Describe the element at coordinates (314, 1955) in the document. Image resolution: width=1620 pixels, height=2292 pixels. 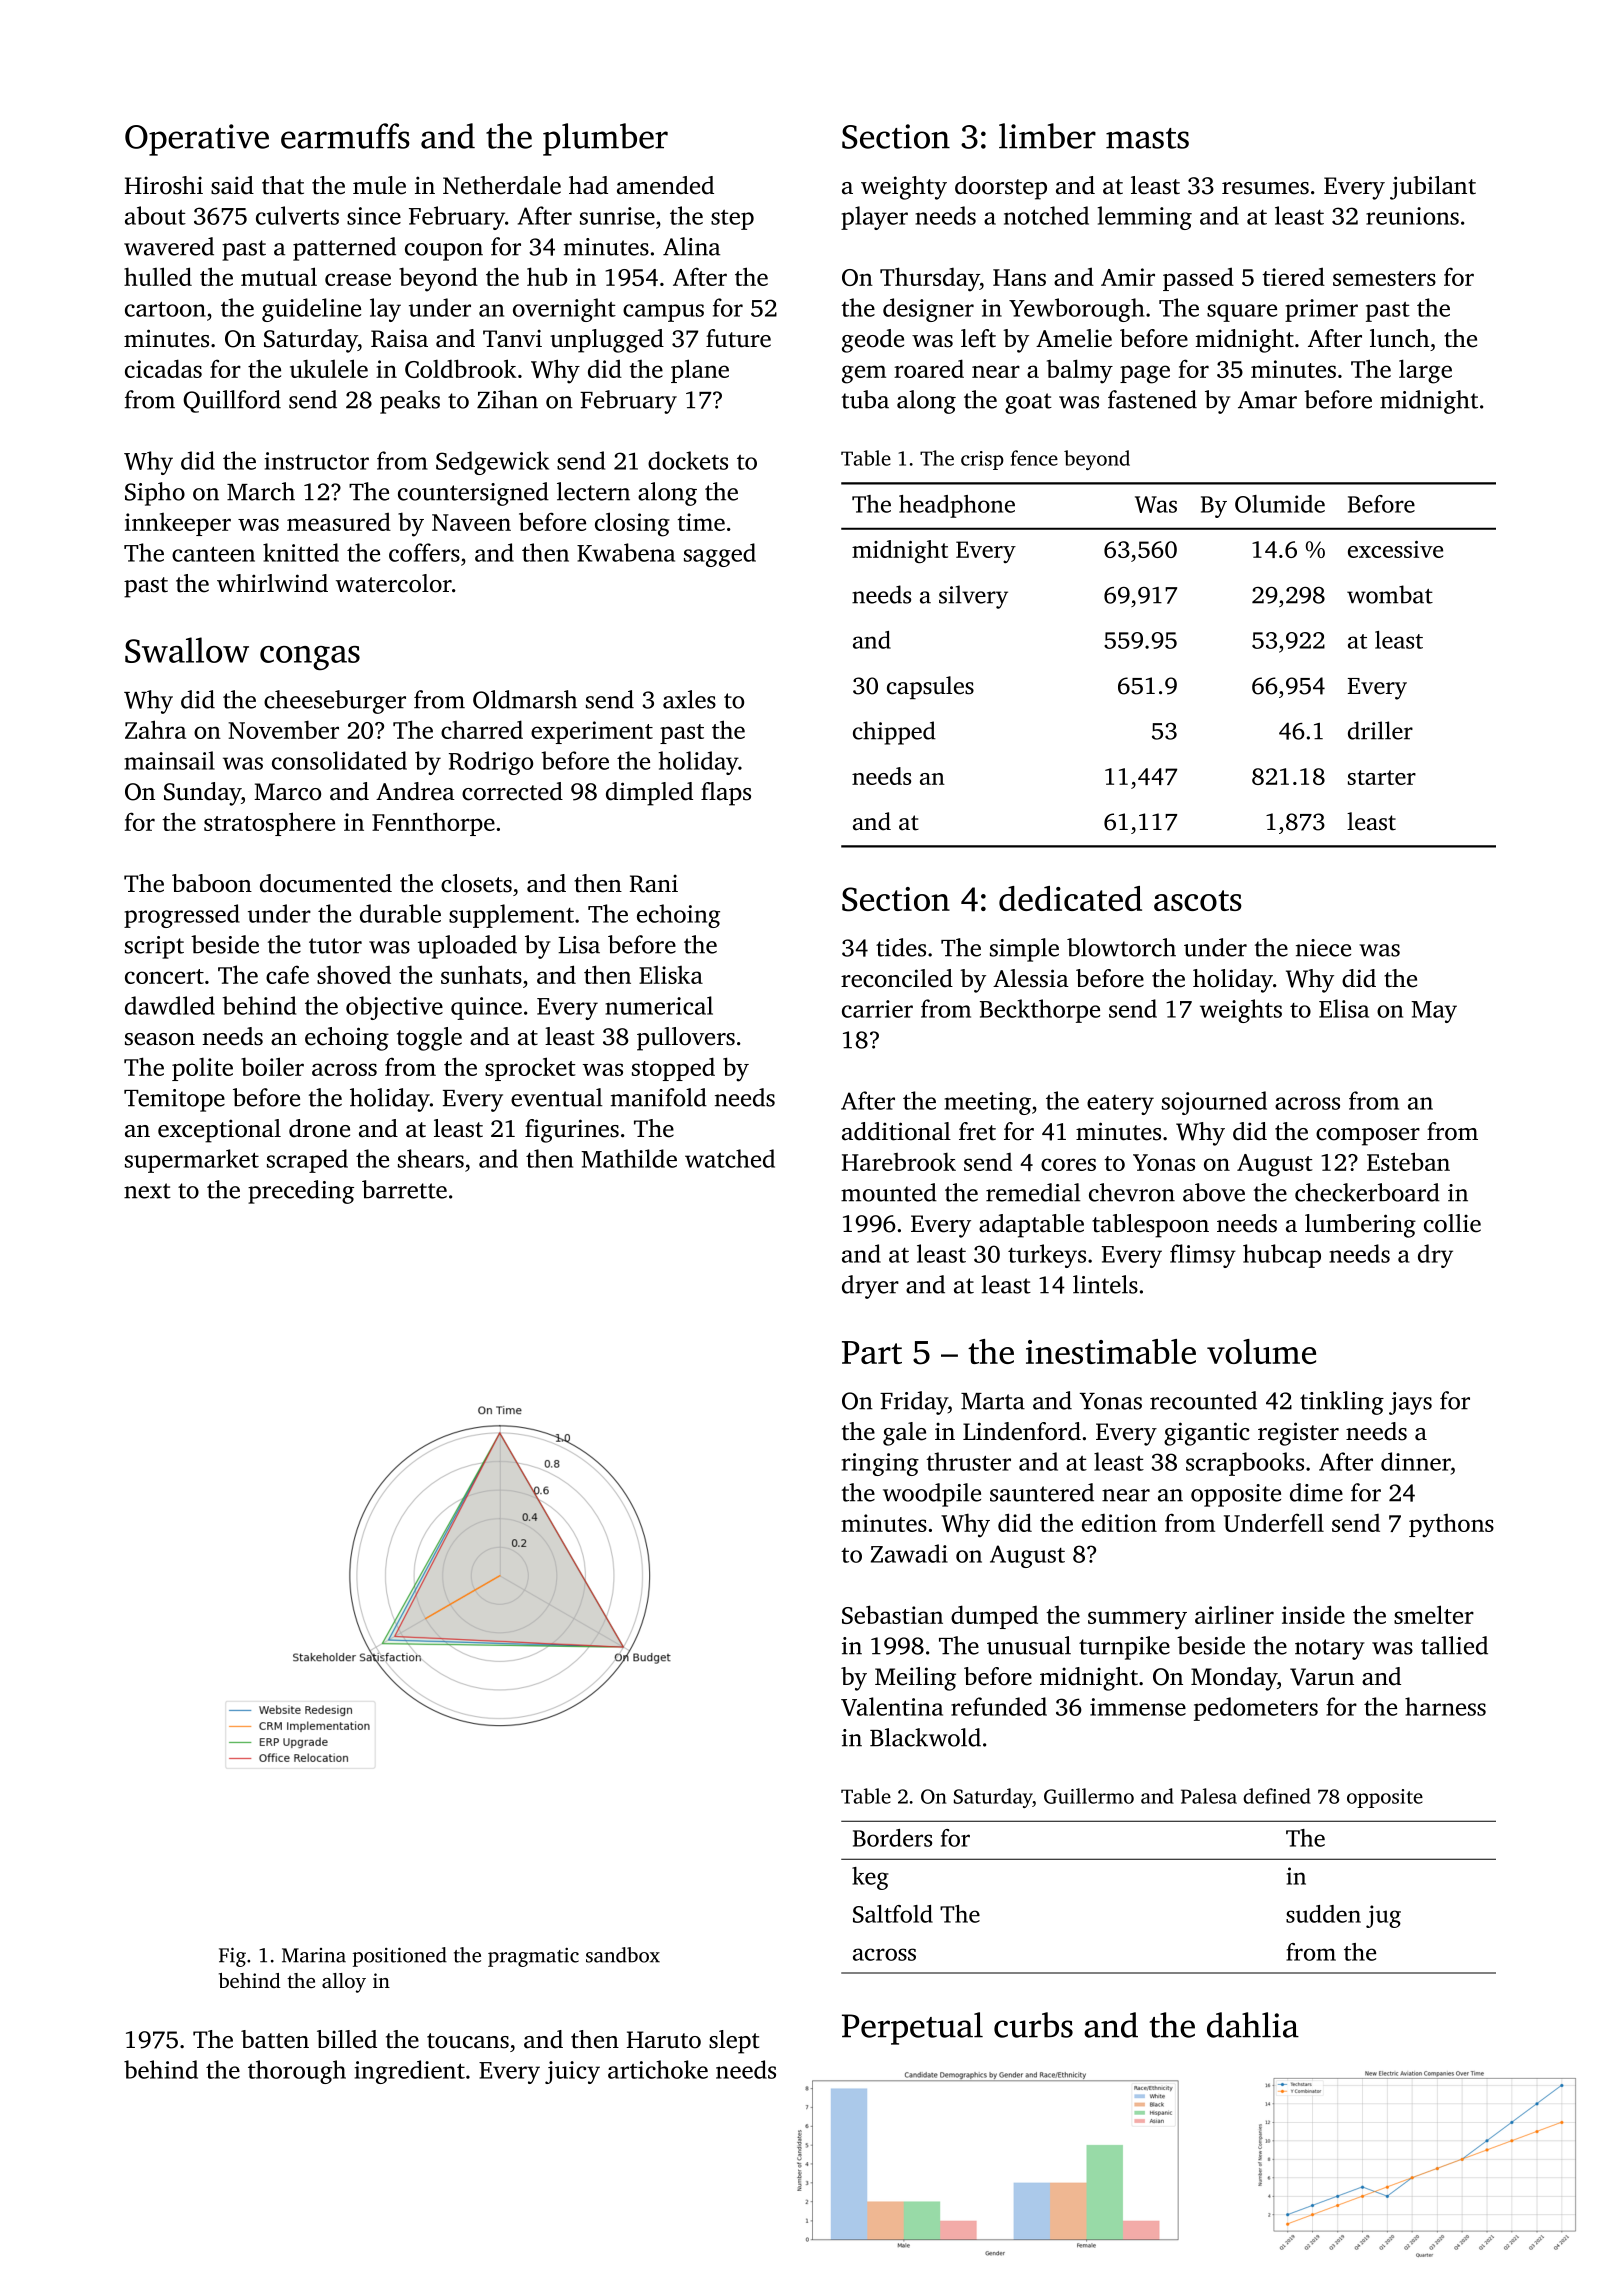
I see `Marina` at that location.
